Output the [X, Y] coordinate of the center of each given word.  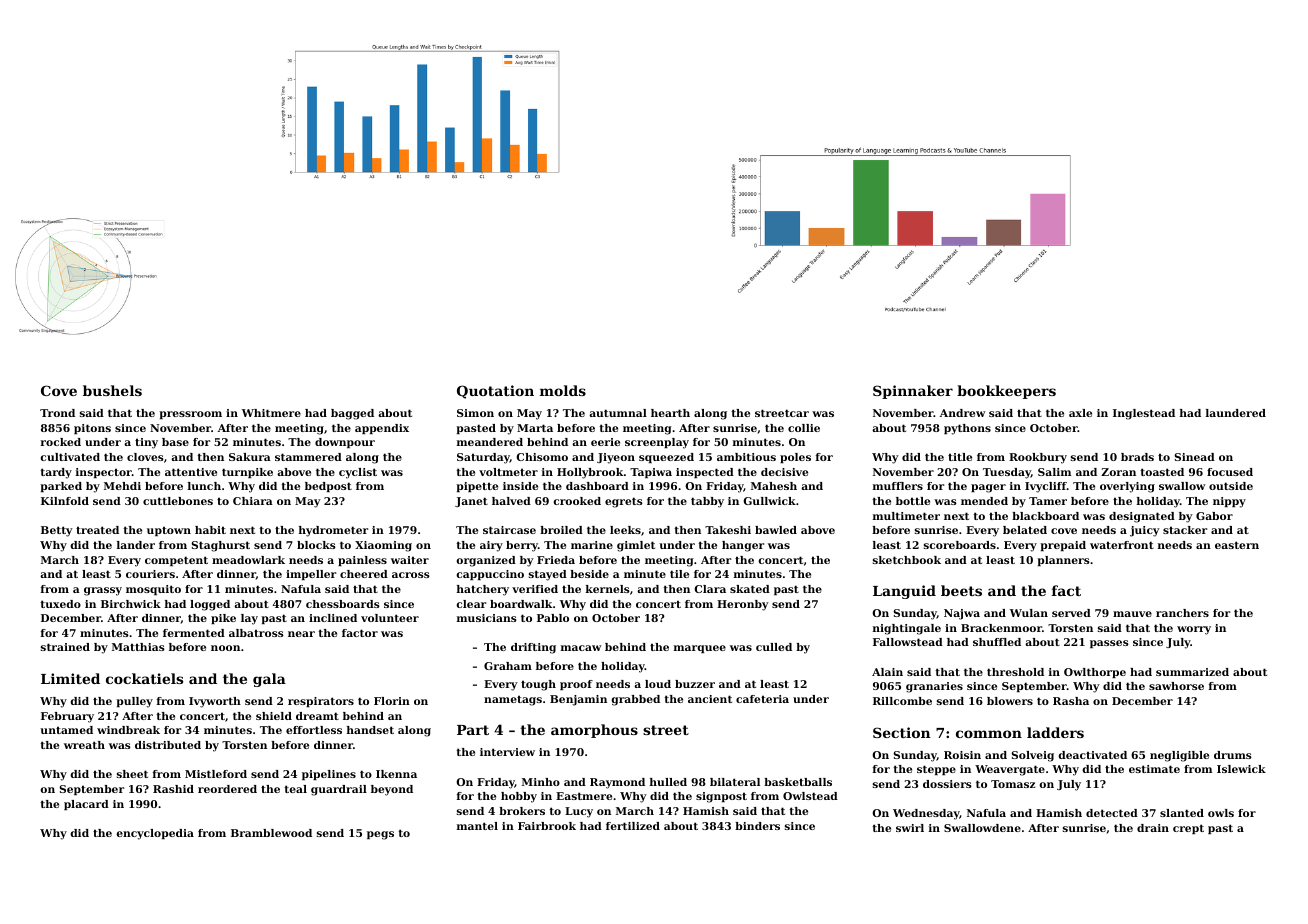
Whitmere [271, 413]
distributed [168, 745]
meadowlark [248, 560]
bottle [913, 501]
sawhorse [1176, 686]
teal [295, 789]
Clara [710, 589]
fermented [194, 633]
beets [961, 590]
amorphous [594, 731]
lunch [204, 486]
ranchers [1182, 613]
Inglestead [1144, 414]
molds [563, 390]
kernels [607, 589]
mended [984, 501]
